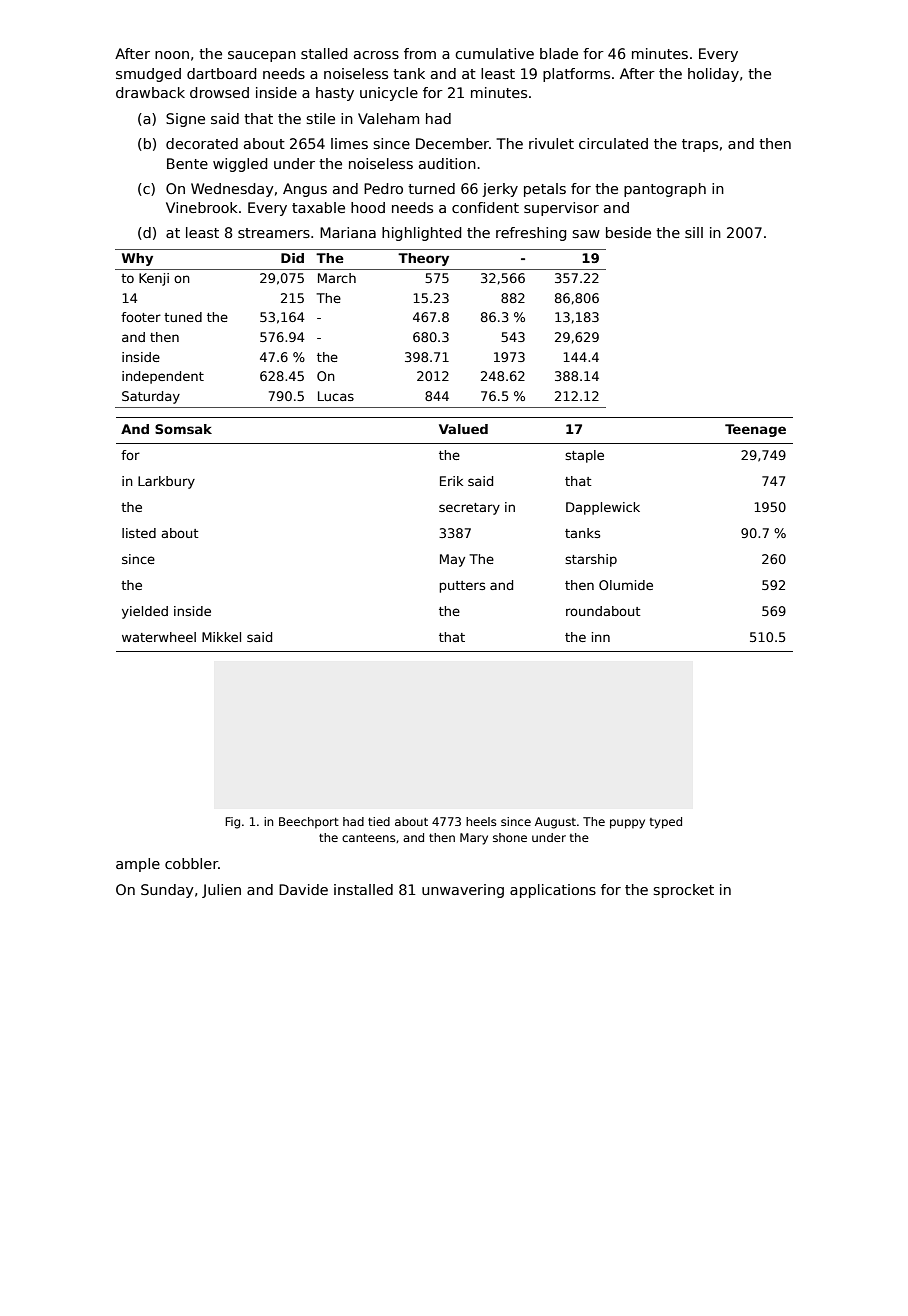 This screenshot has width=908, height=1316. I want to click on Bente, so click(187, 163).
